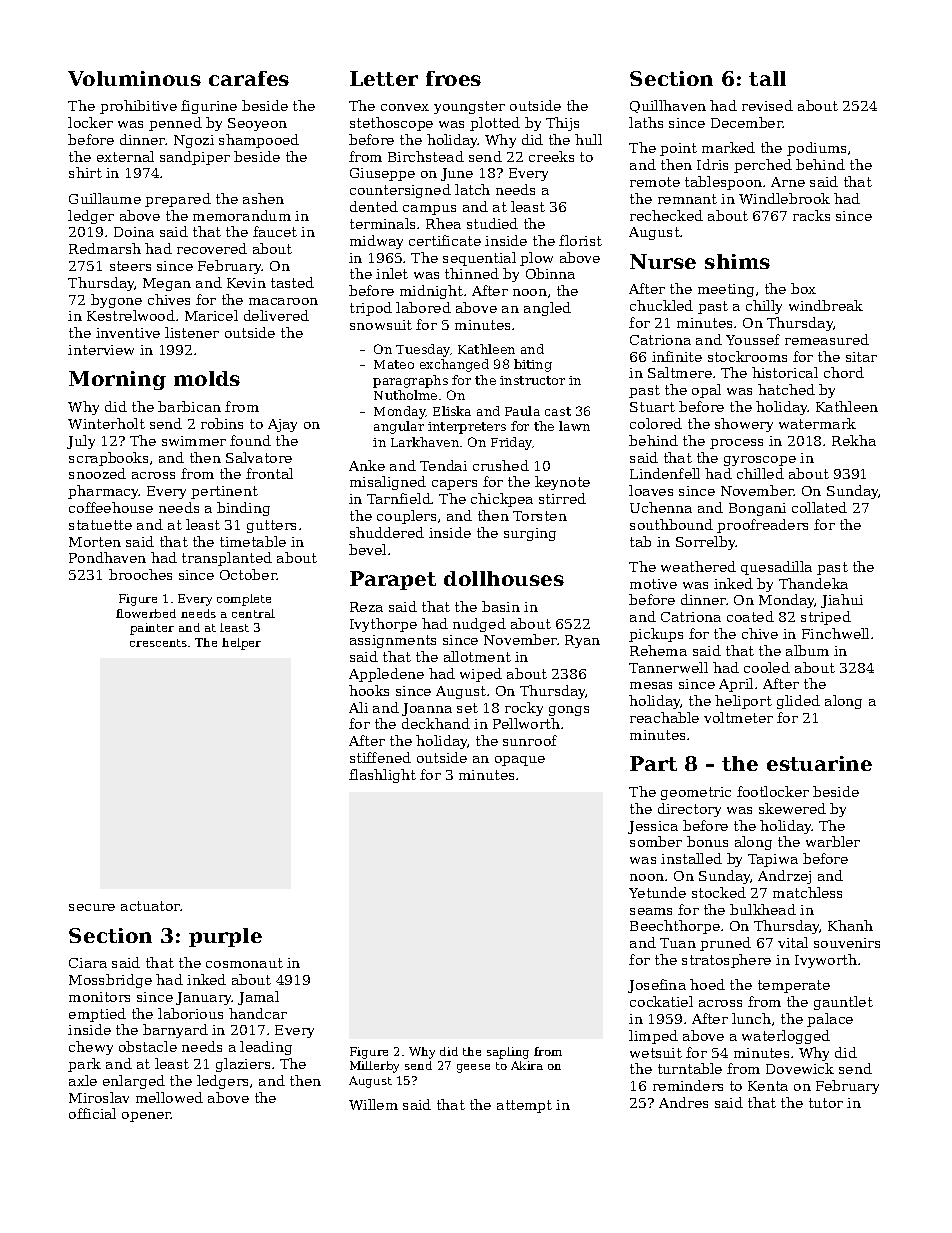 The width and height of the page is (952, 1233). I want to click on florist, so click(580, 240).
